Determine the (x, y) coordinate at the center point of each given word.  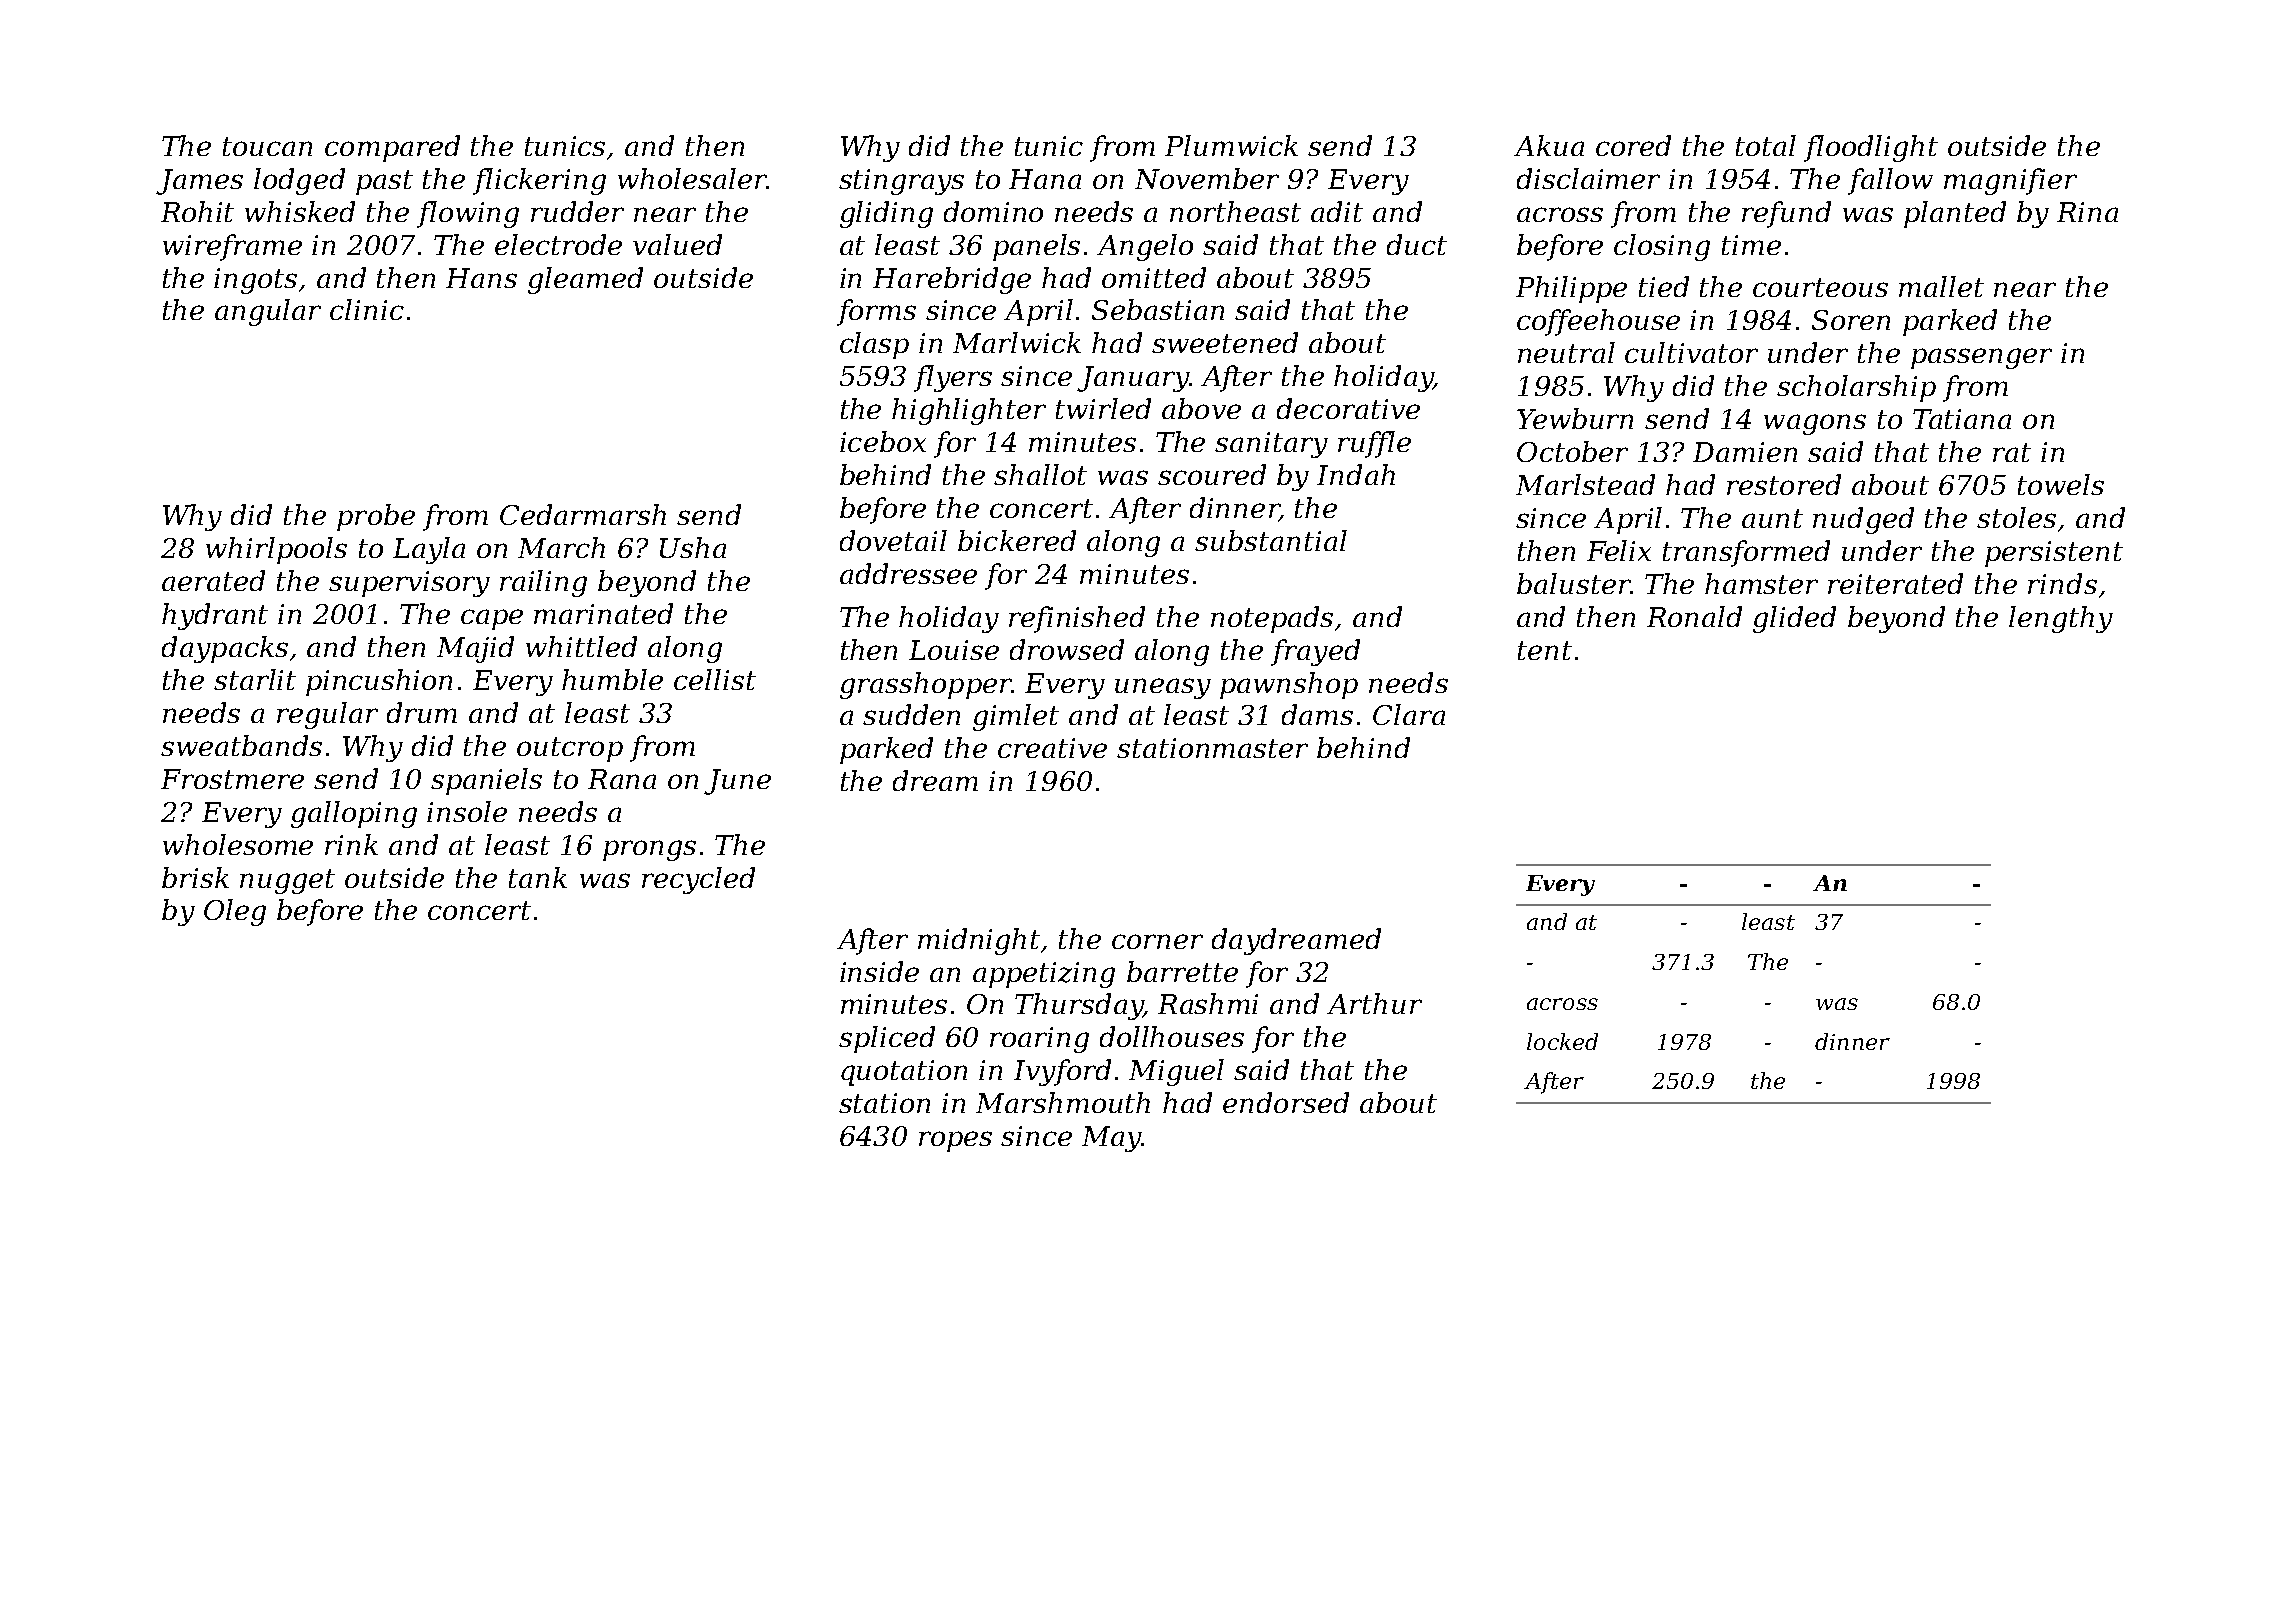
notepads (1272, 619)
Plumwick (1231, 145)
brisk (195, 877)
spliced (887, 1039)
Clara (1409, 714)
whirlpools (276, 550)
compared (392, 148)
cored (1633, 145)
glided (1794, 619)
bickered (1017, 540)
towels (2061, 484)
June (737, 782)
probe (376, 517)
